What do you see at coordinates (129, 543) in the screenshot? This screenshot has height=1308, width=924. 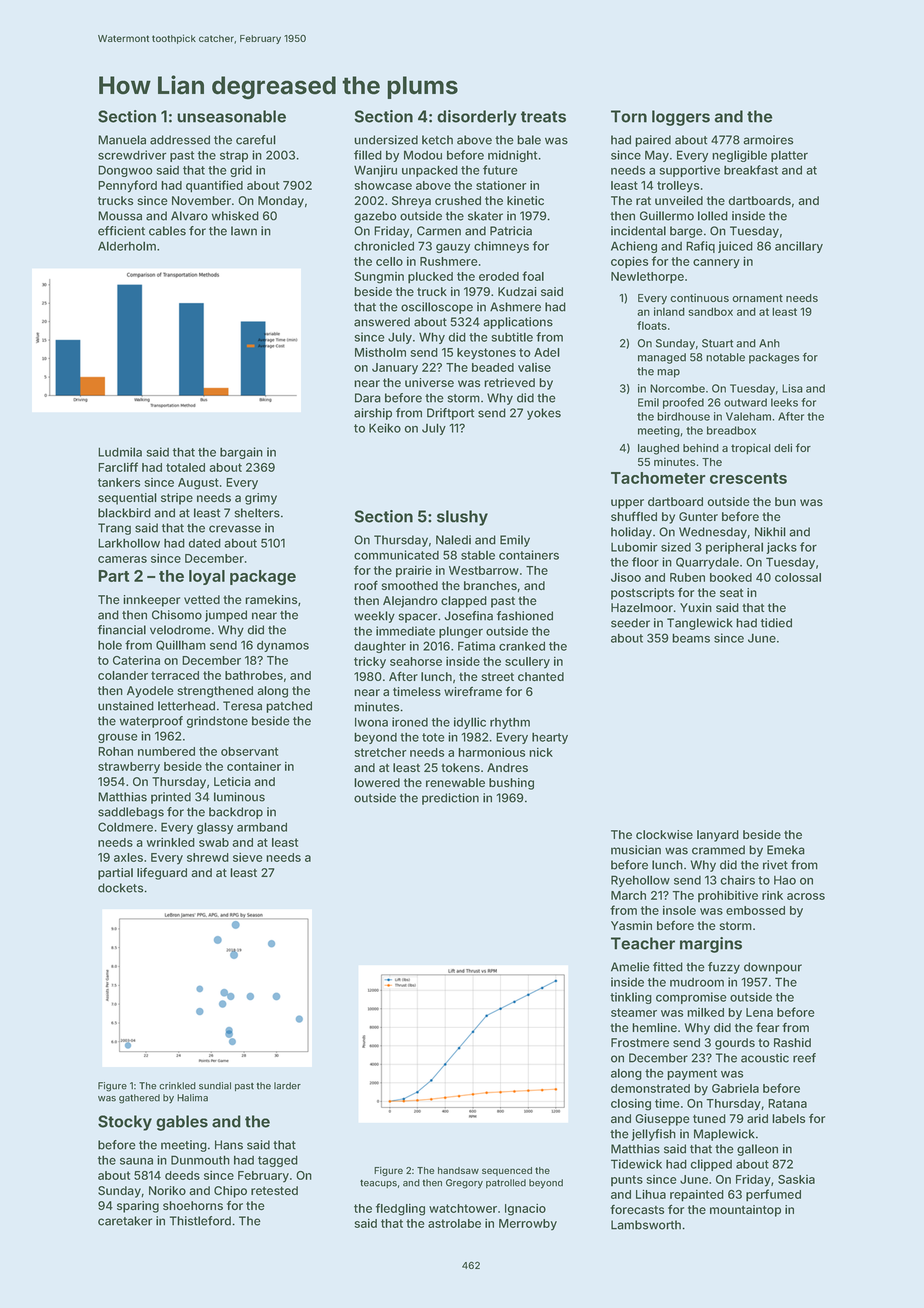 I see `Larkhollow` at bounding box center [129, 543].
